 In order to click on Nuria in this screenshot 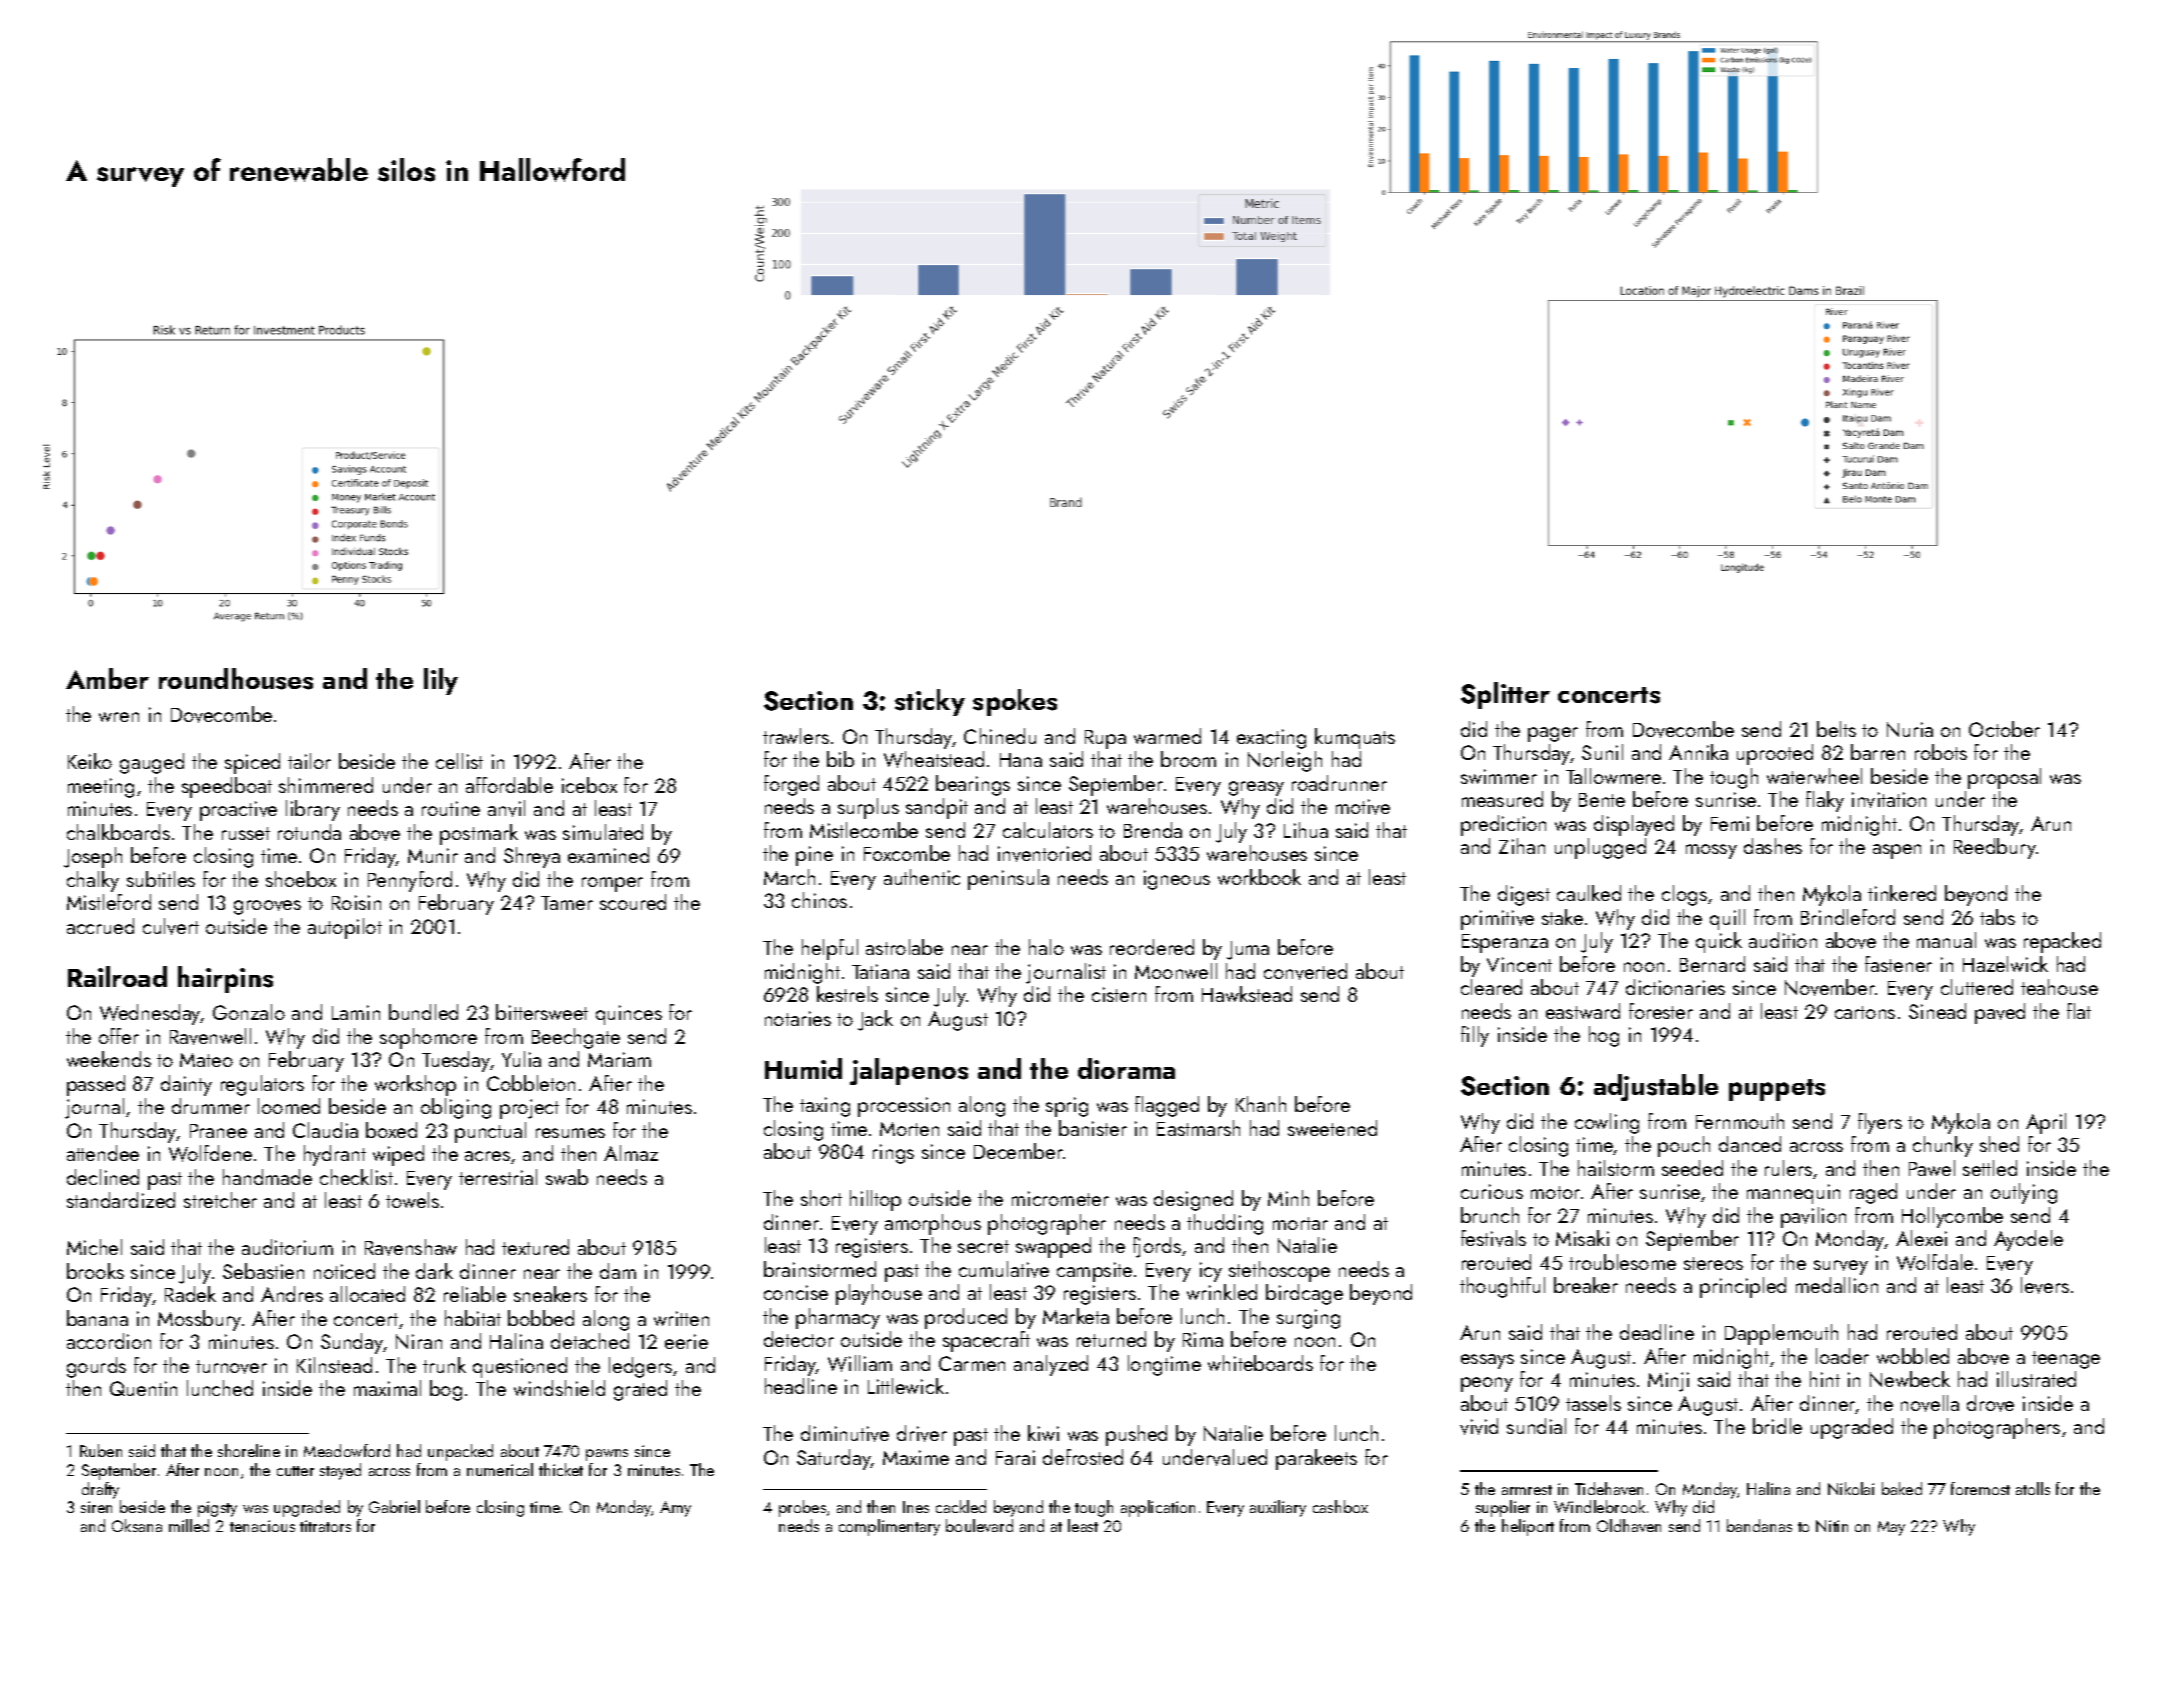, I will do `click(1910, 729)`.
